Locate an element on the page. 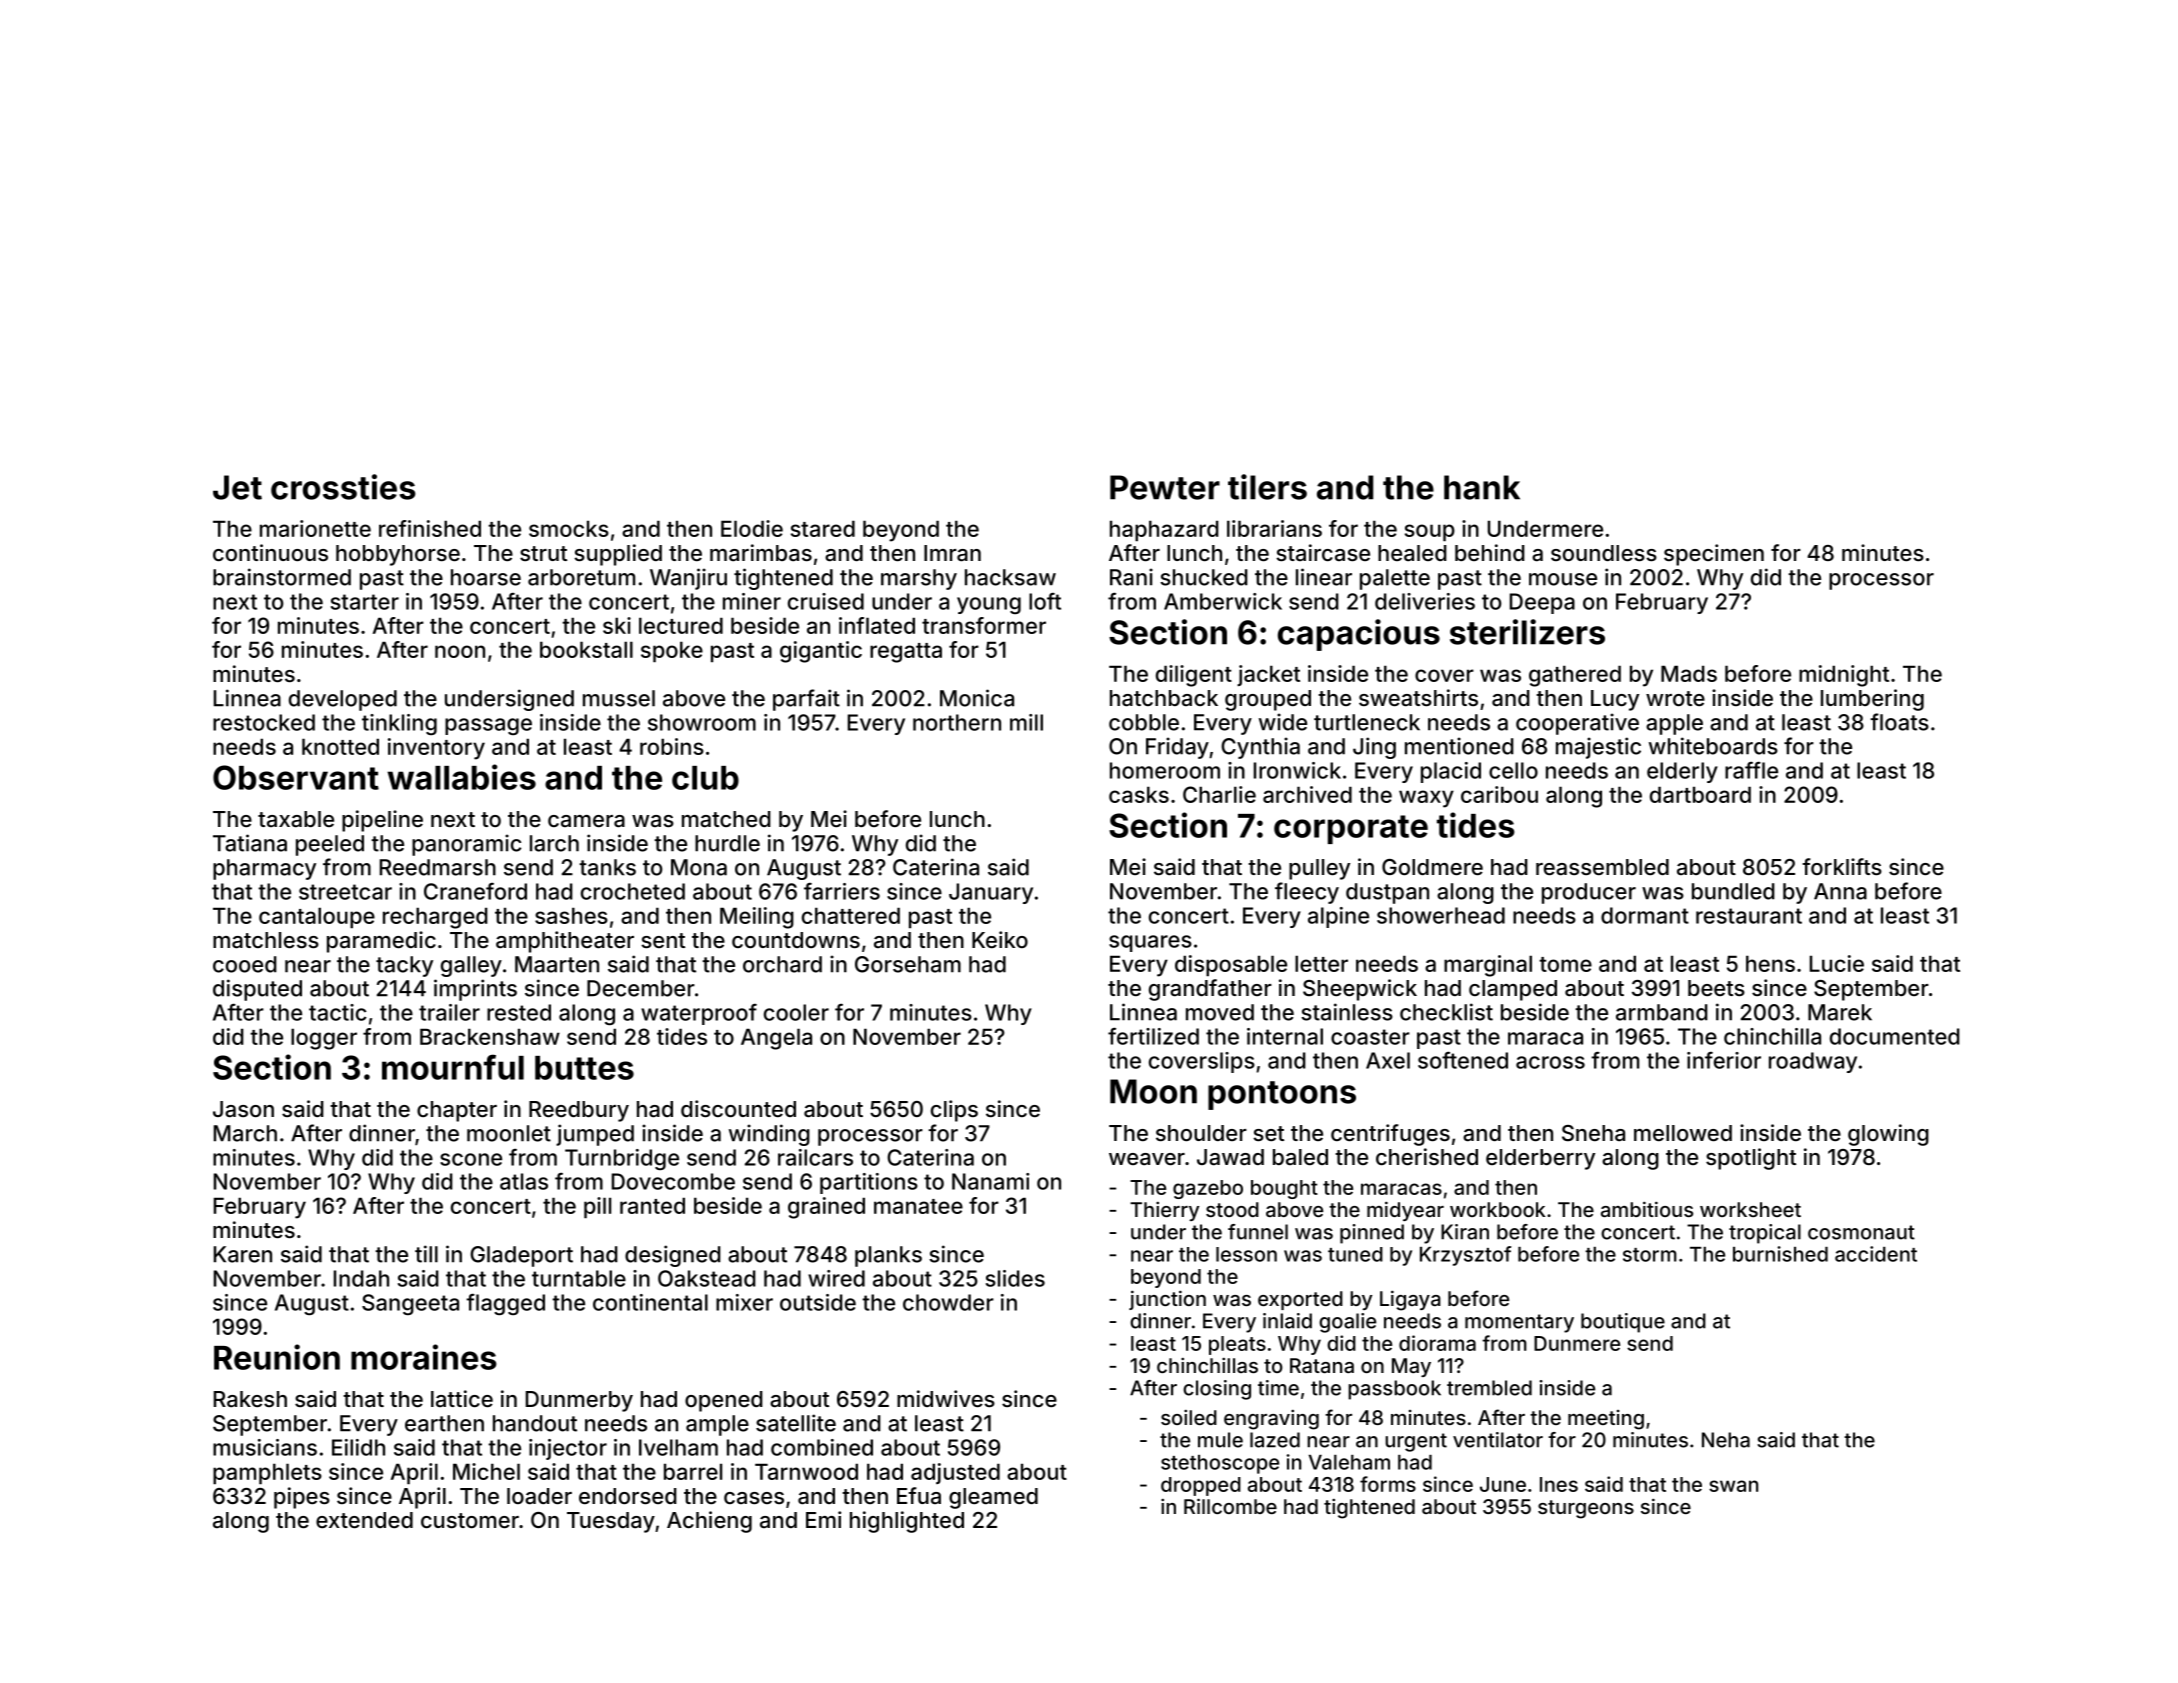 The image size is (2178, 1683). bundled is located at coordinates (1733, 891).
